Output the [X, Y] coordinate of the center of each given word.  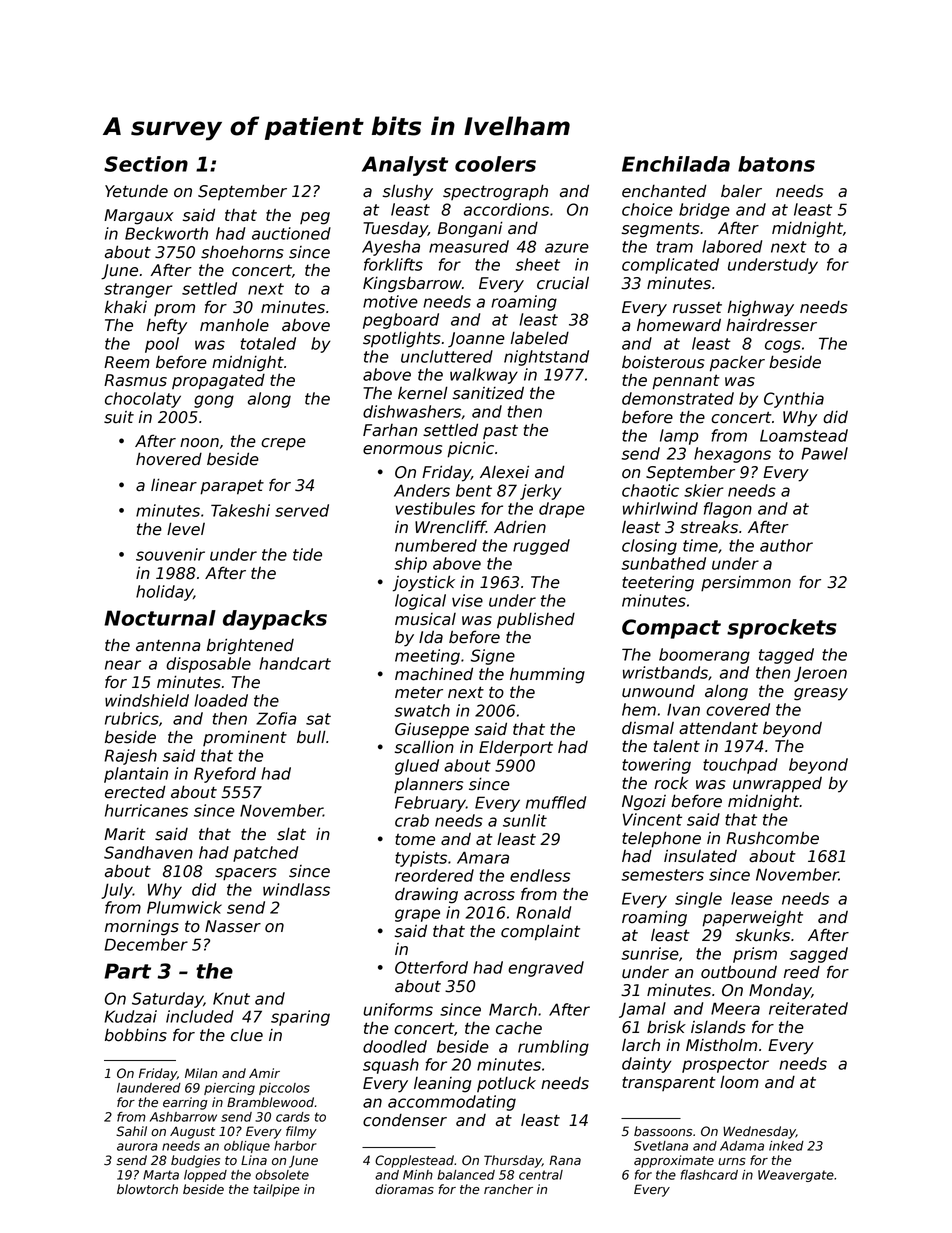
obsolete [282, 1175]
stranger [138, 290]
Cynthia [794, 400]
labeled [540, 338]
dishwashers [412, 411]
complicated [670, 266]
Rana [565, 1160]
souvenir [170, 554]
